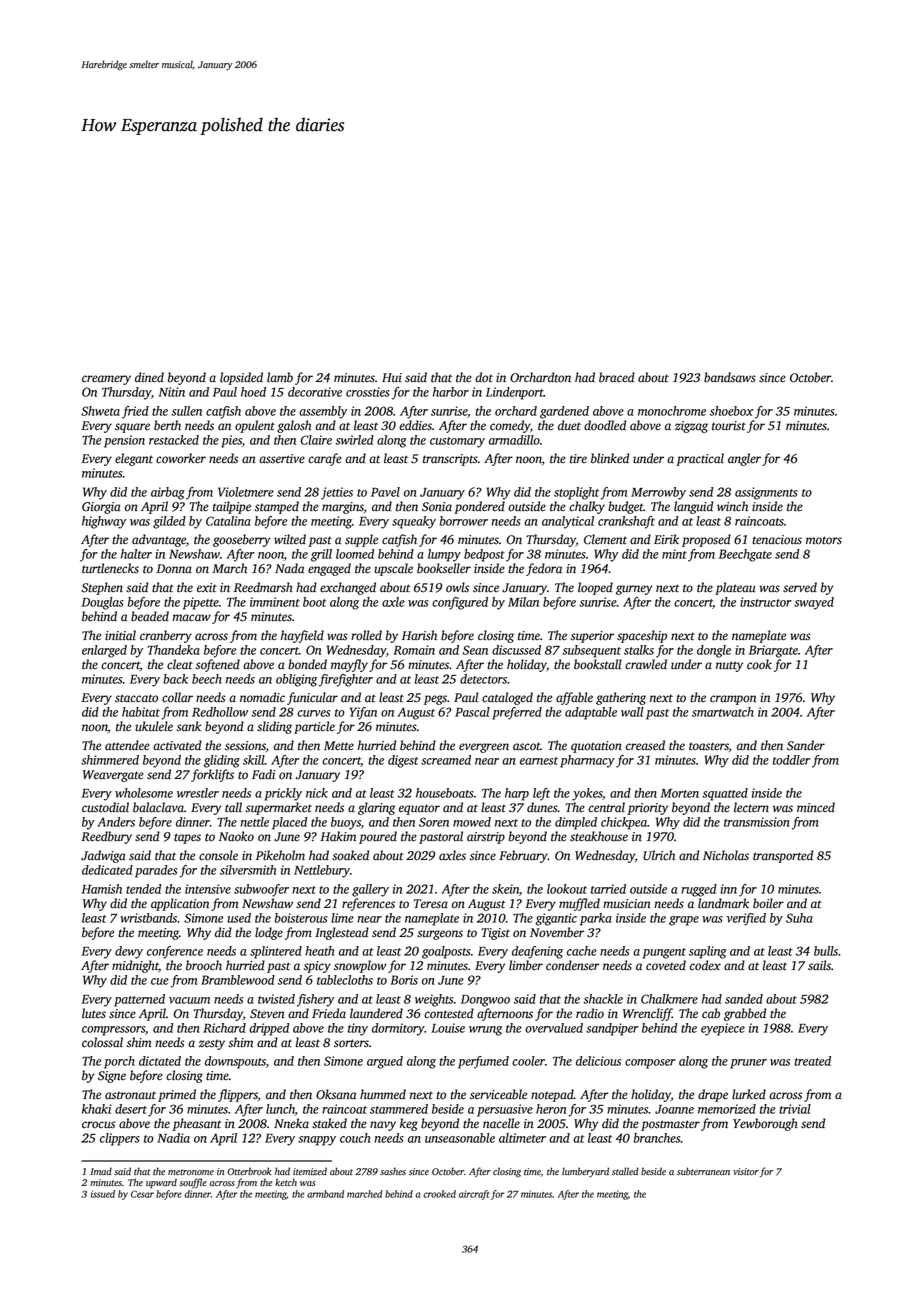  What do you see at coordinates (457, 442) in the image?
I see `customary` at bounding box center [457, 442].
